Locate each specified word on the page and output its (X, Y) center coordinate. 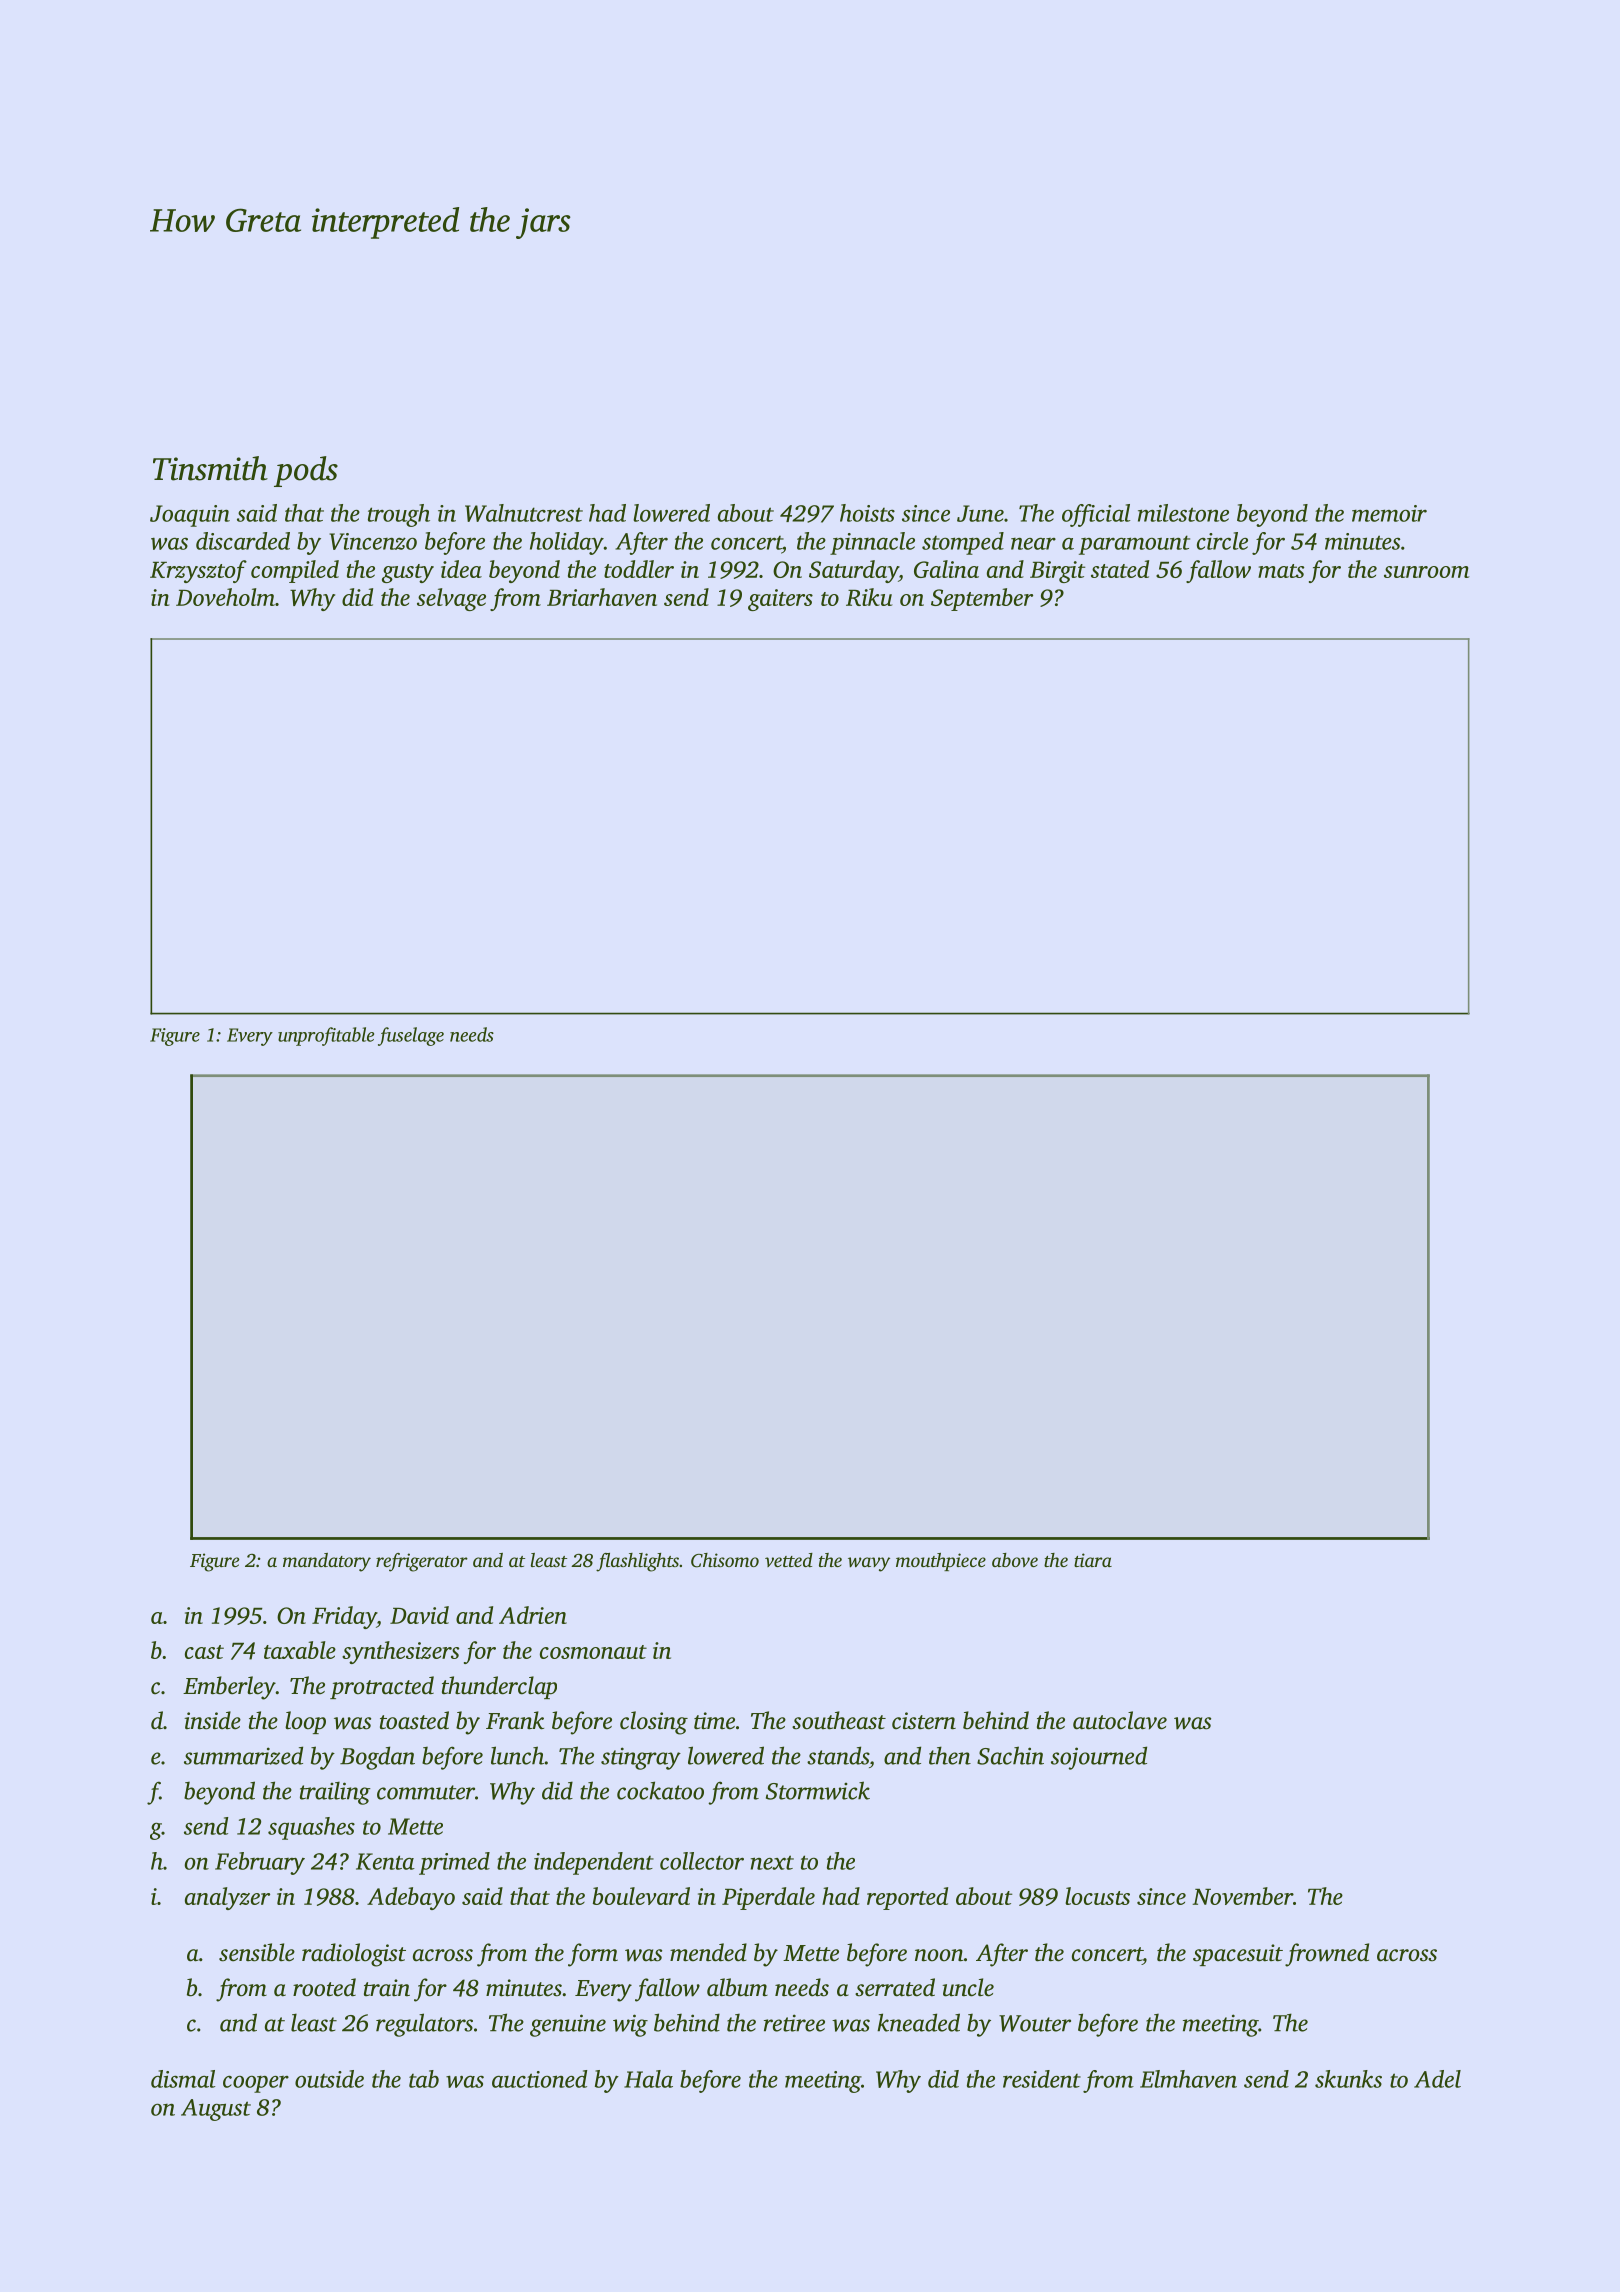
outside (329, 2079)
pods (306, 471)
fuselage (411, 1036)
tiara (1093, 1560)
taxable (300, 1650)
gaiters (780, 600)
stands (838, 1755)
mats (1281, 571)
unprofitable (326, 1036)
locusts (1097, 1896)
